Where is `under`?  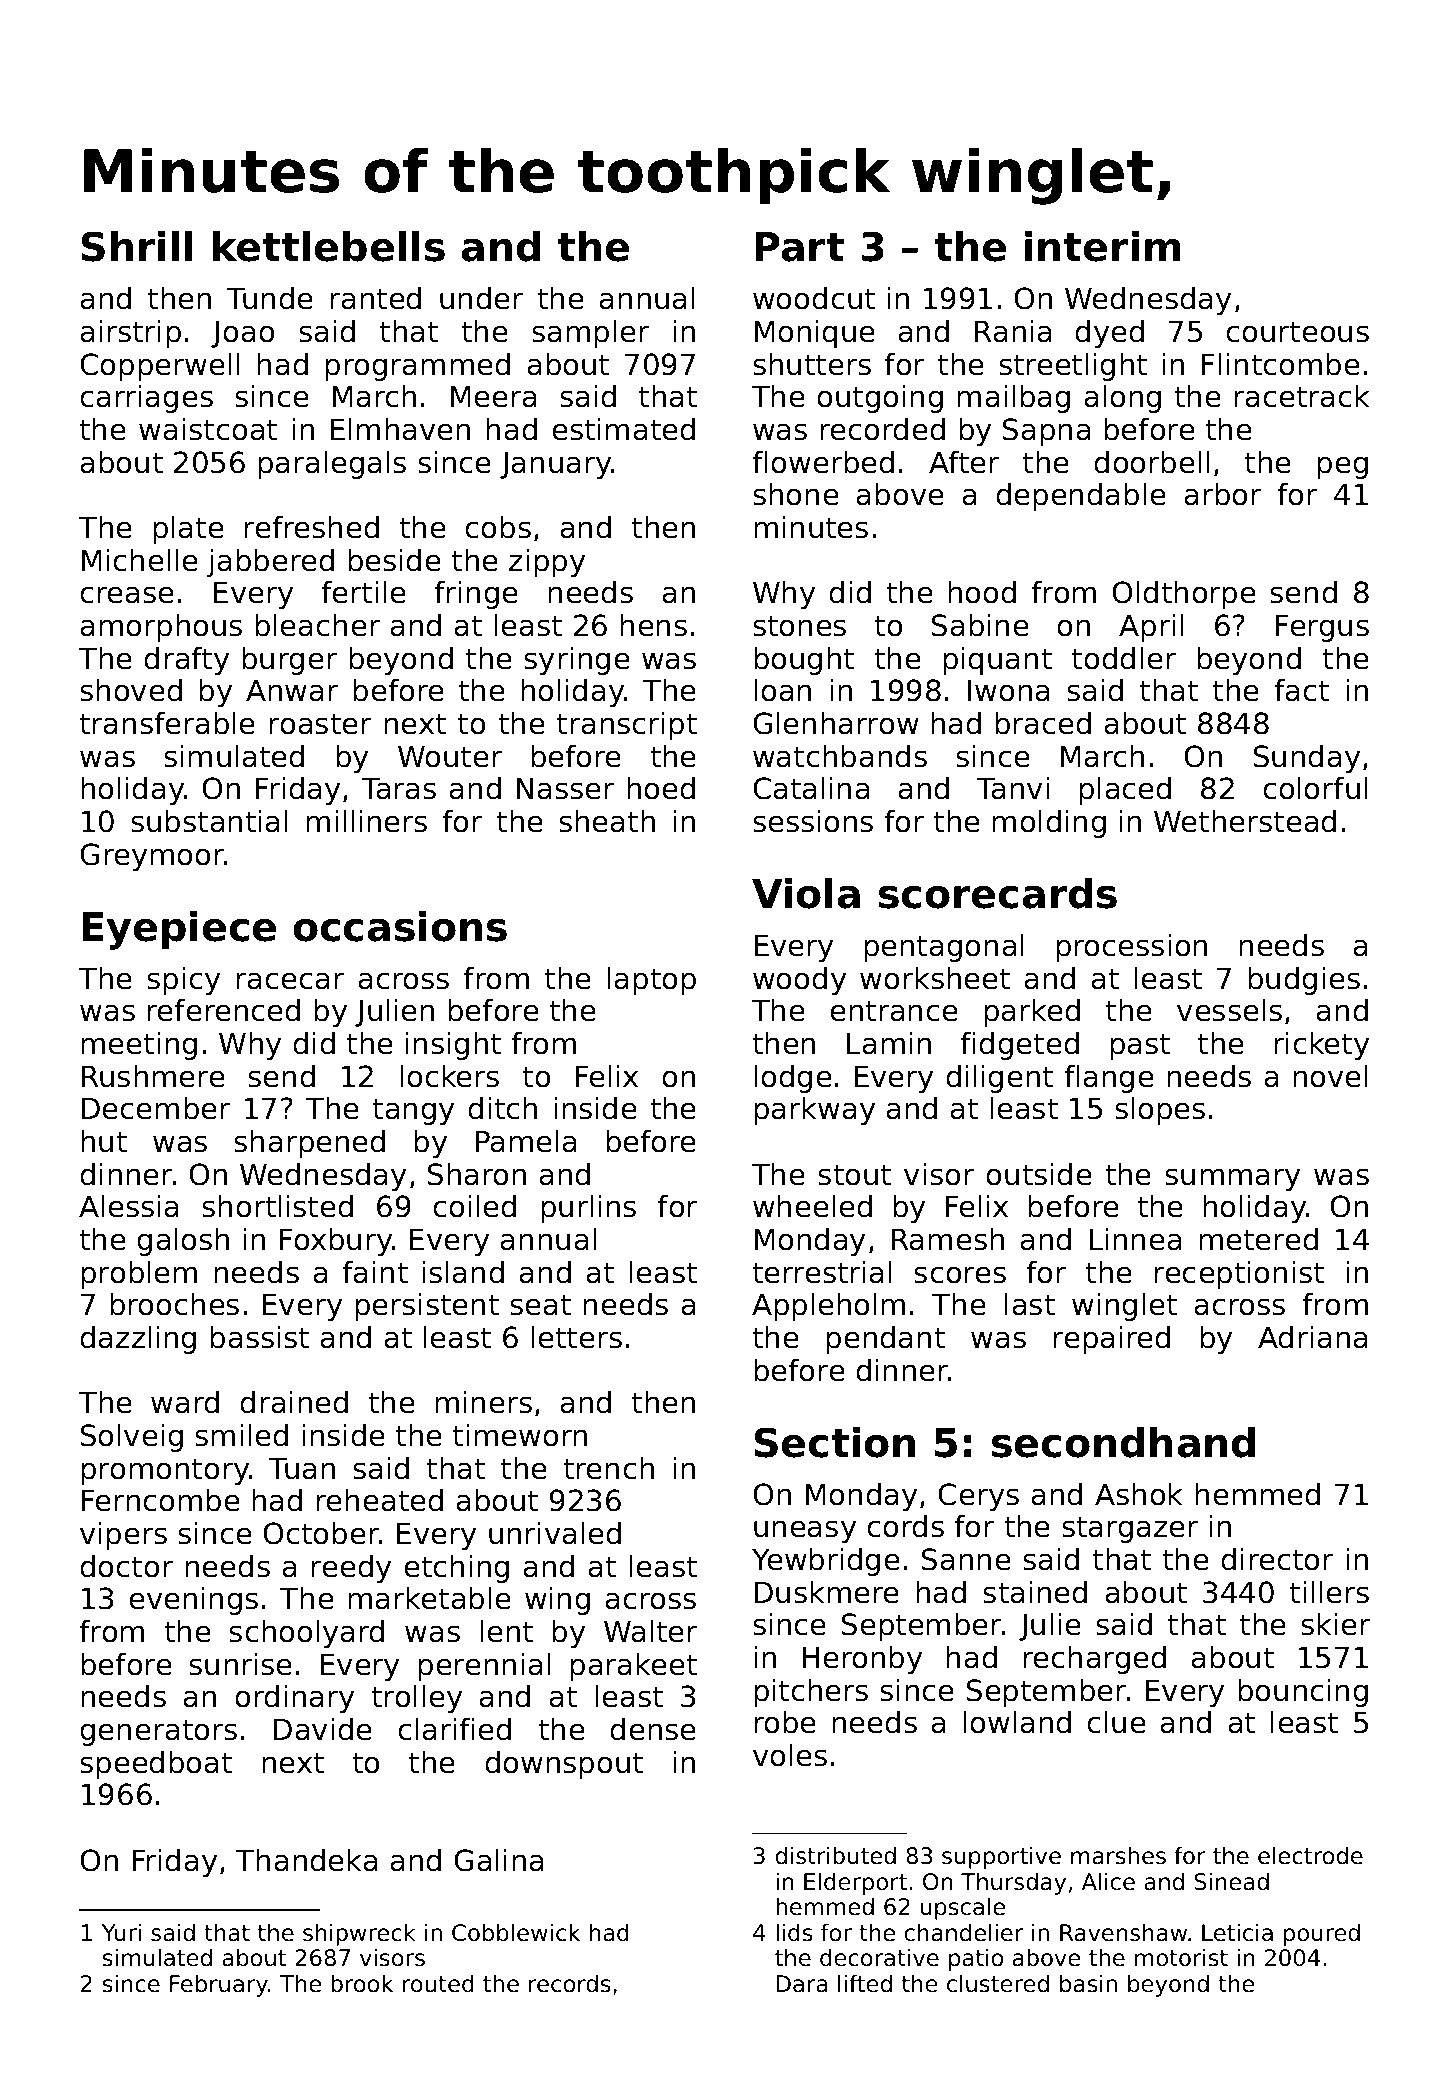
under is located at coordinates (481, 298).
